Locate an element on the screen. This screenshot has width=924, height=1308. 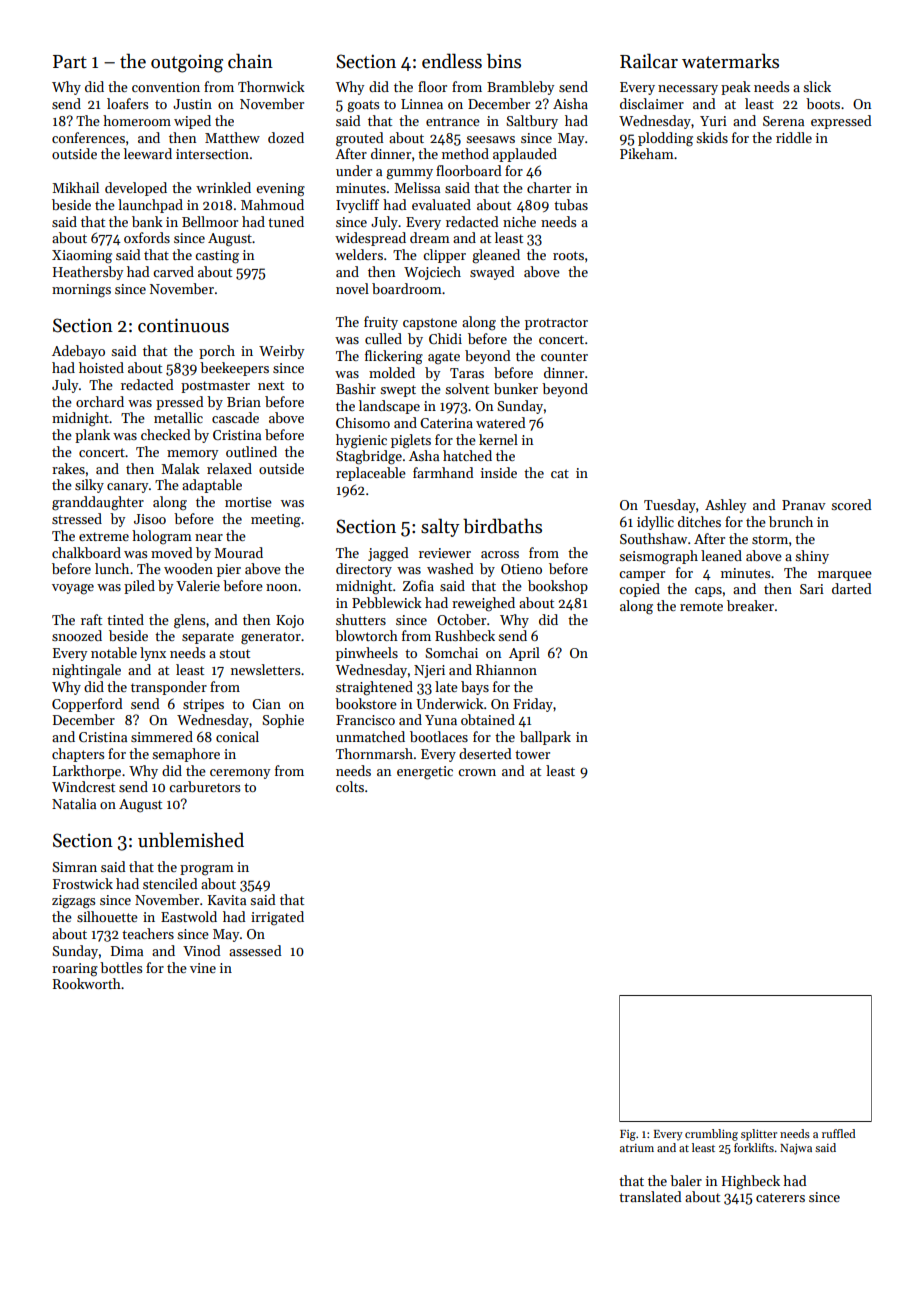
splitter is located at coordinates (759, 1135).
